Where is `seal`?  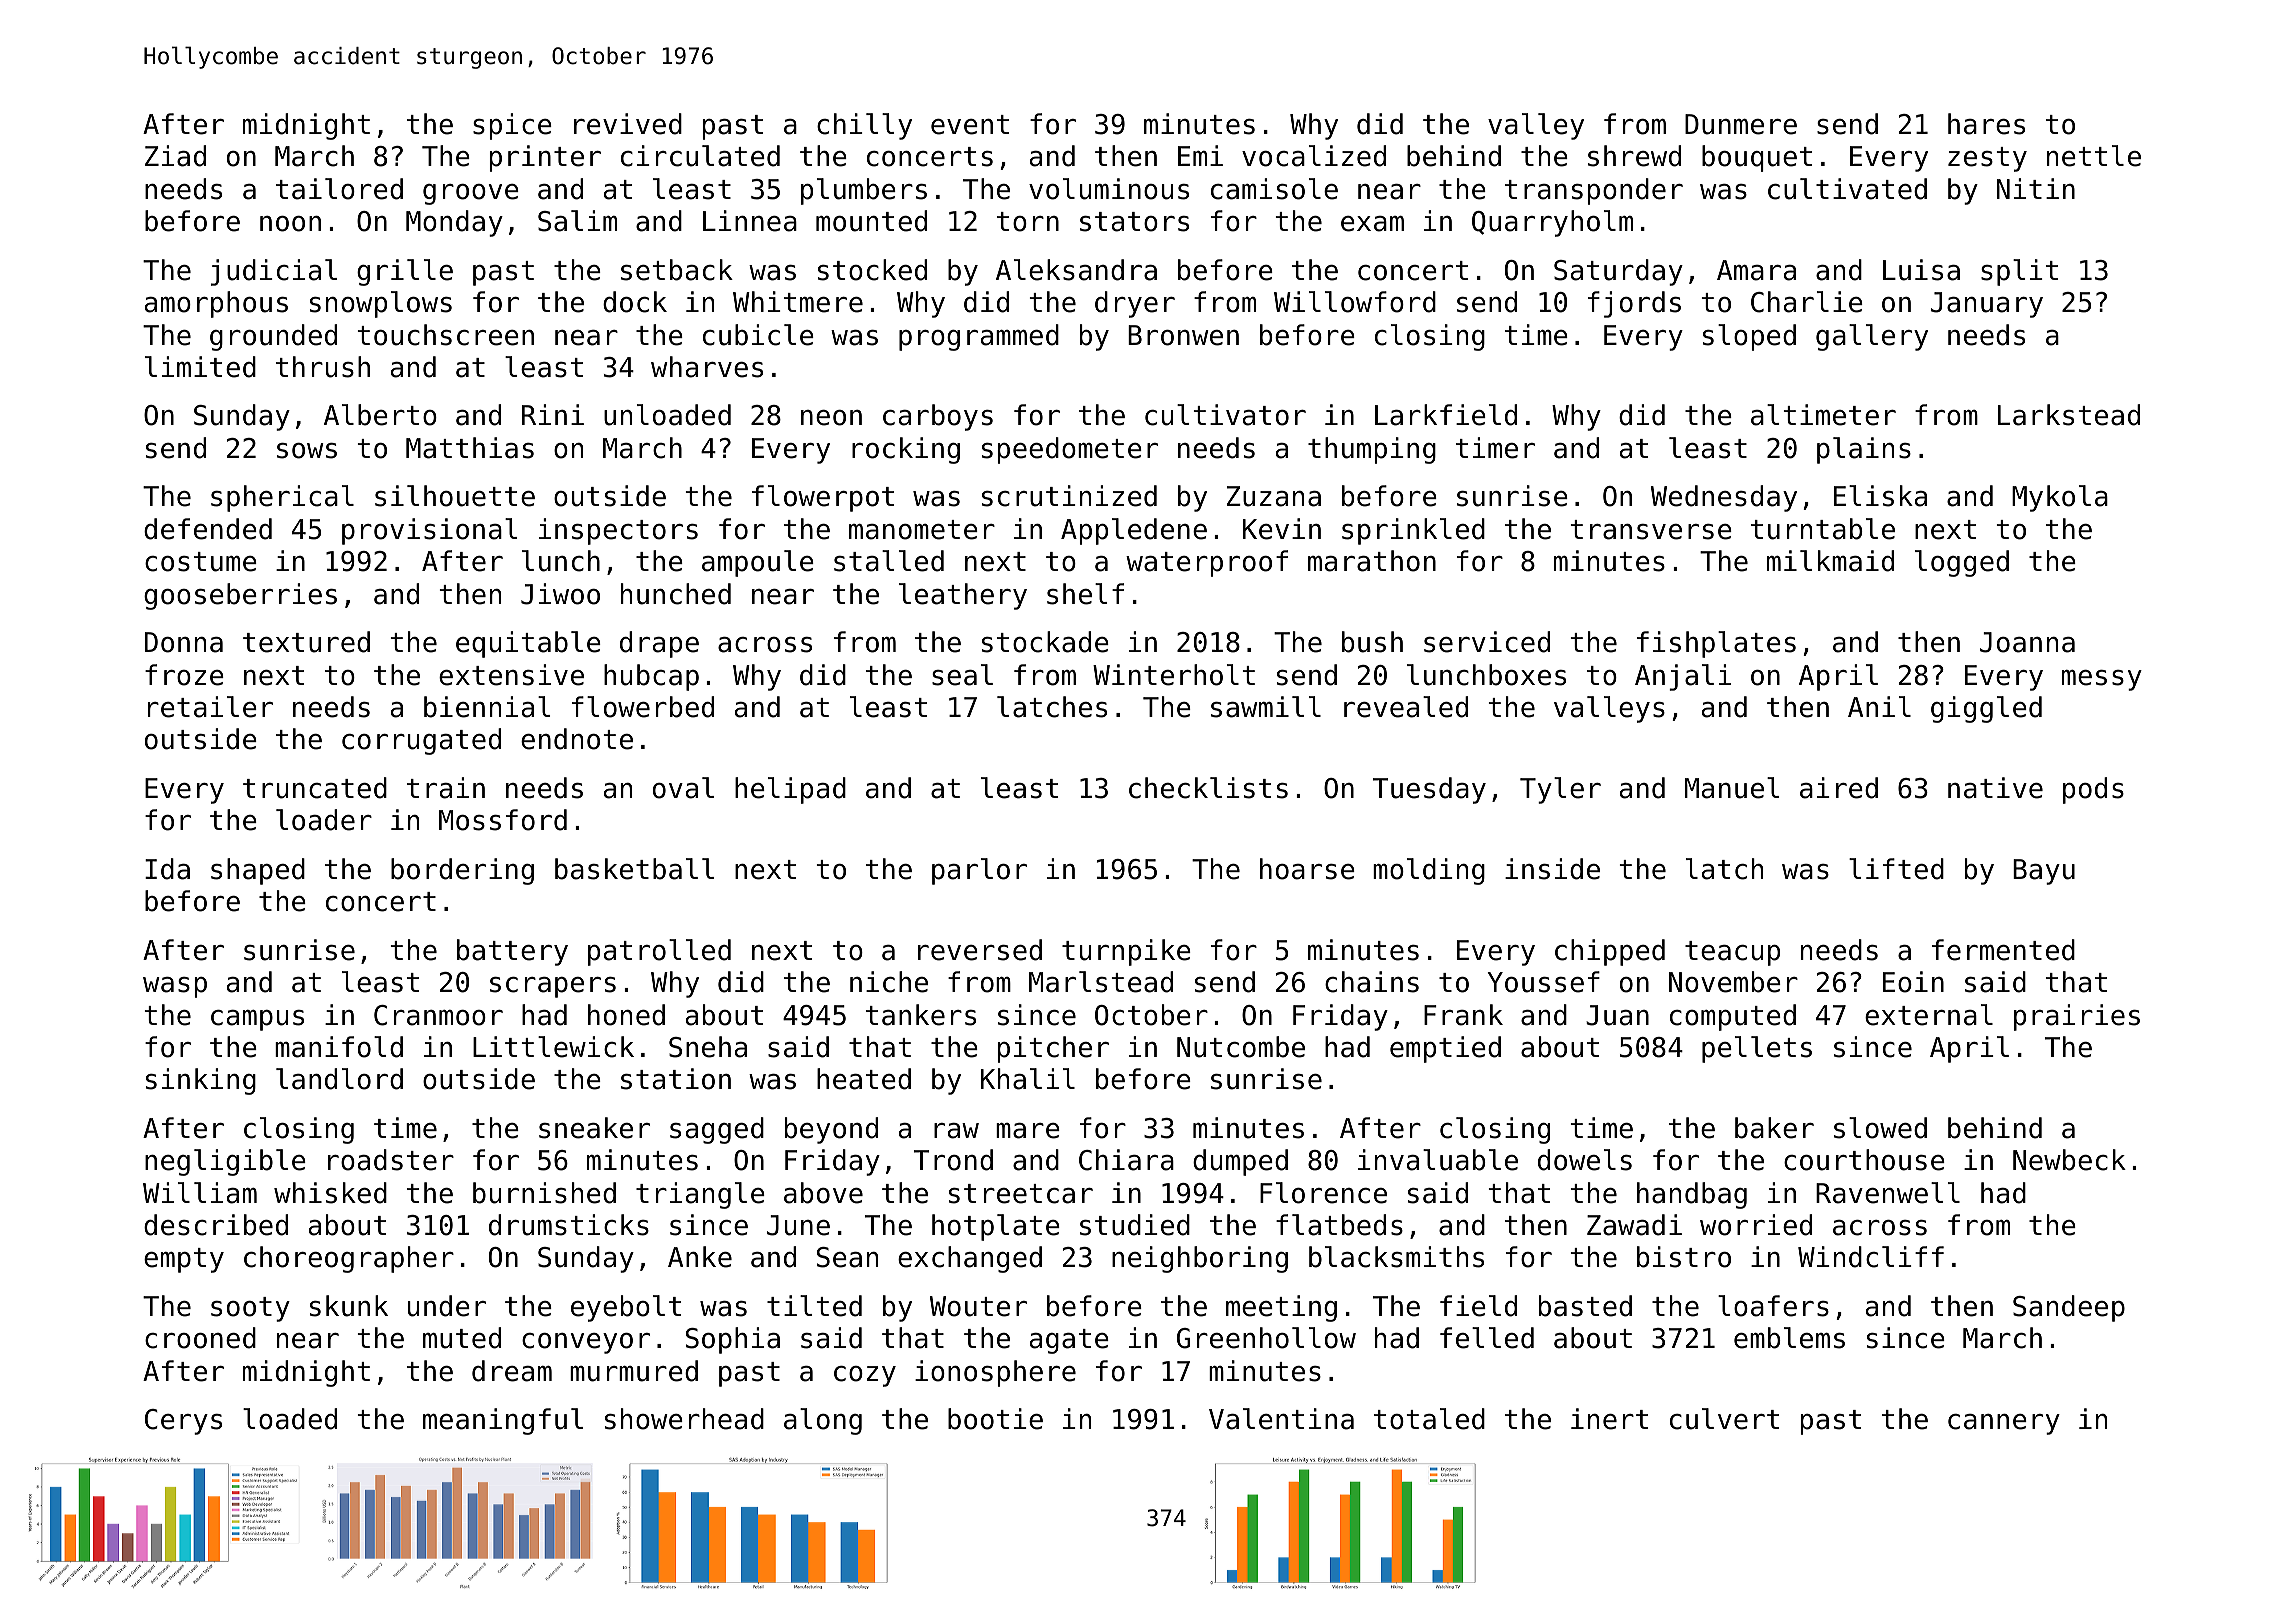
seal is located at coordinates (962, 675).
